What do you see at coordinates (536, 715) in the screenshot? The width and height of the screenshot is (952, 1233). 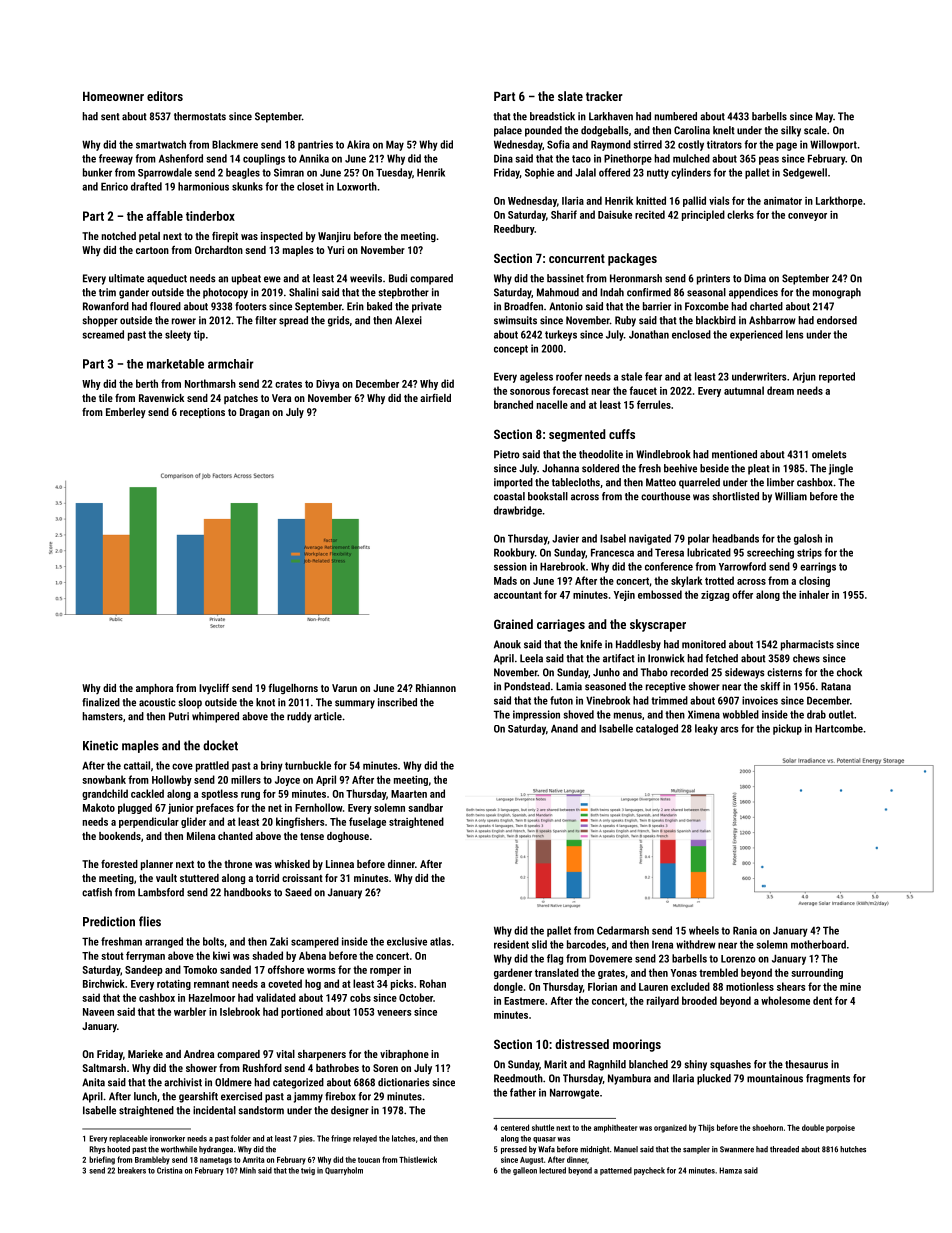 I see `impression` at bounding box center [536, 715].
